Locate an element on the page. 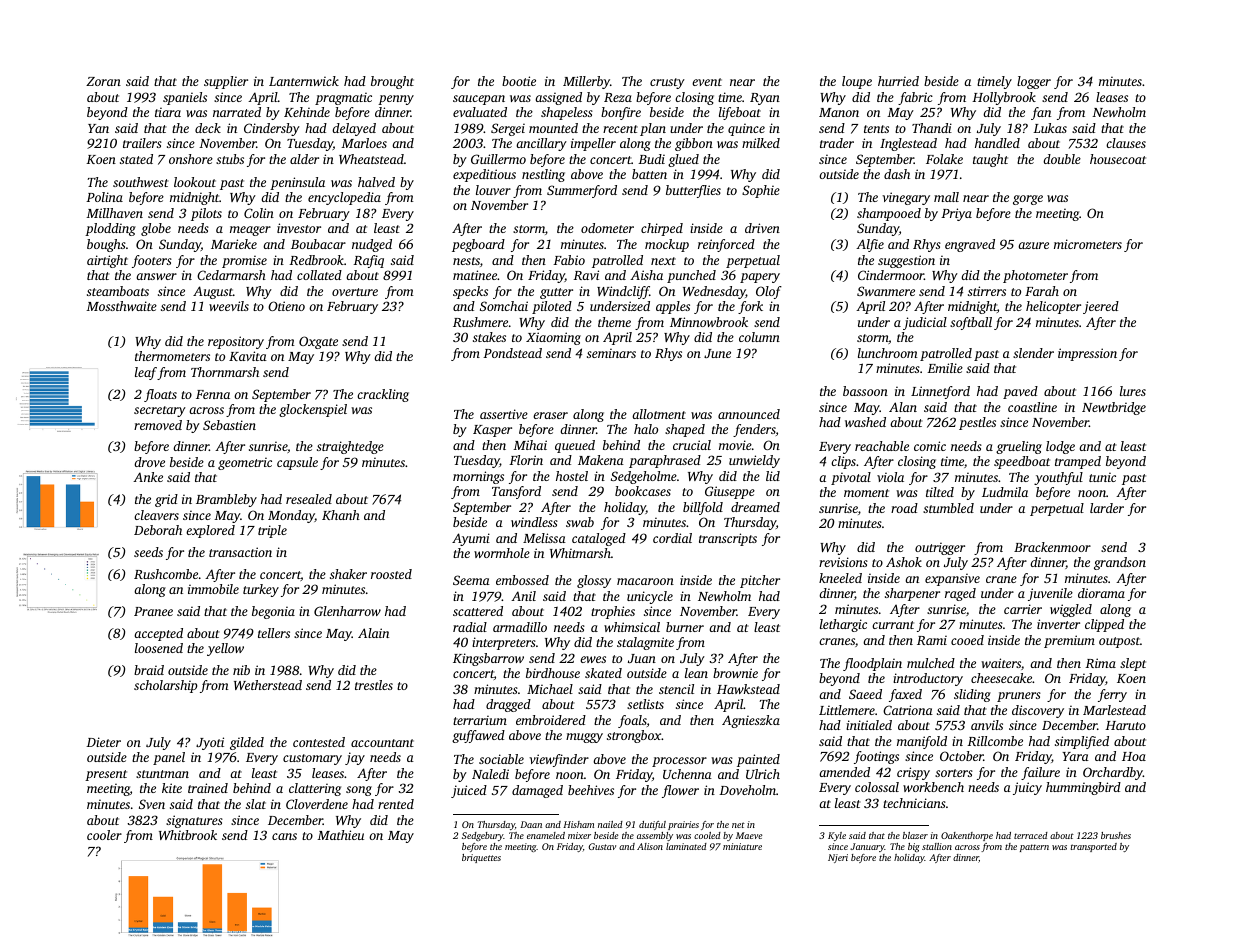 The width and height of the document is (1233, 952). cleavers is located at coordinates (156, 515).
